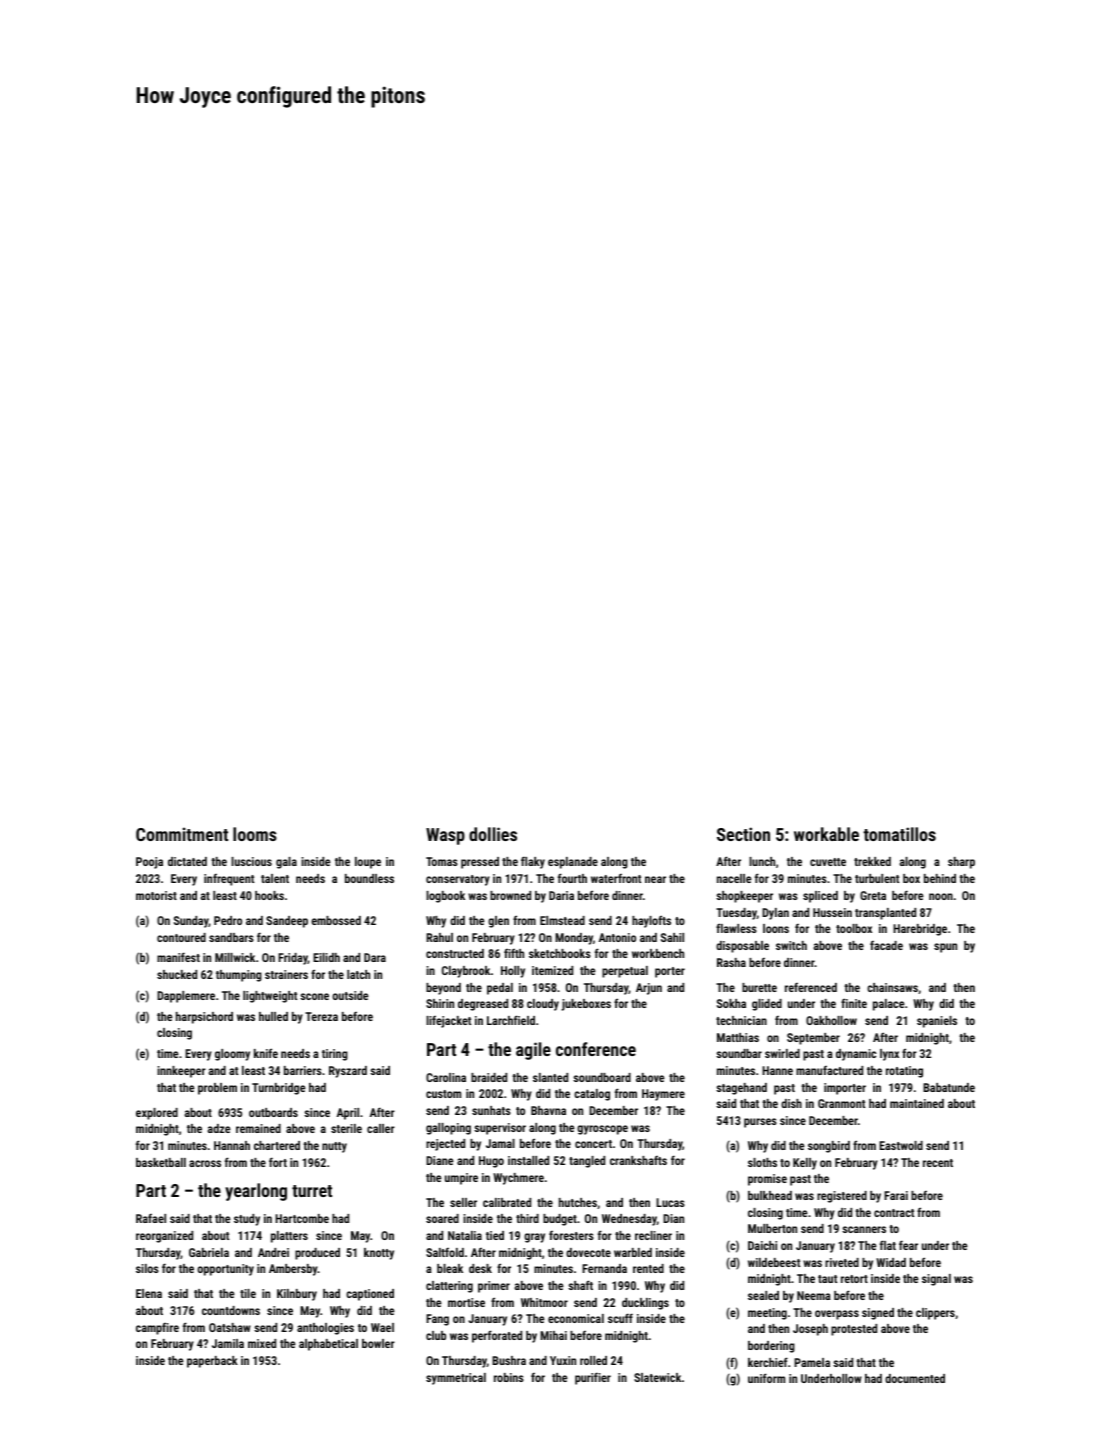 The image size is (1111, 1438). I want to click on Eilidh, so click(326, 957).
